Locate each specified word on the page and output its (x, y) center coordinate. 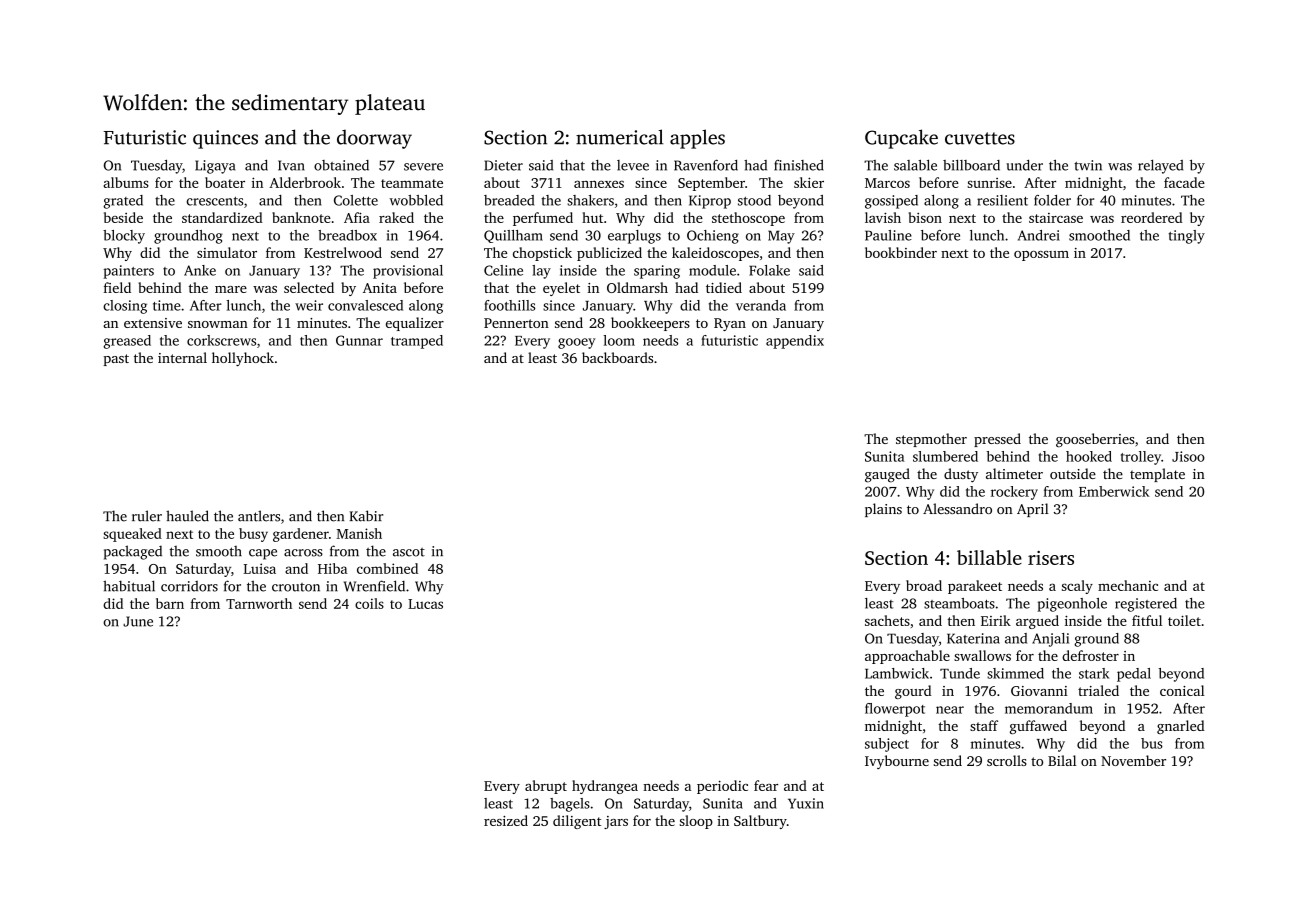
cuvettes (980, 138)
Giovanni (1039, 691)
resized (506, 820)
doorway (374, 139)
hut (592, 217)
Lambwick (897, 673)
